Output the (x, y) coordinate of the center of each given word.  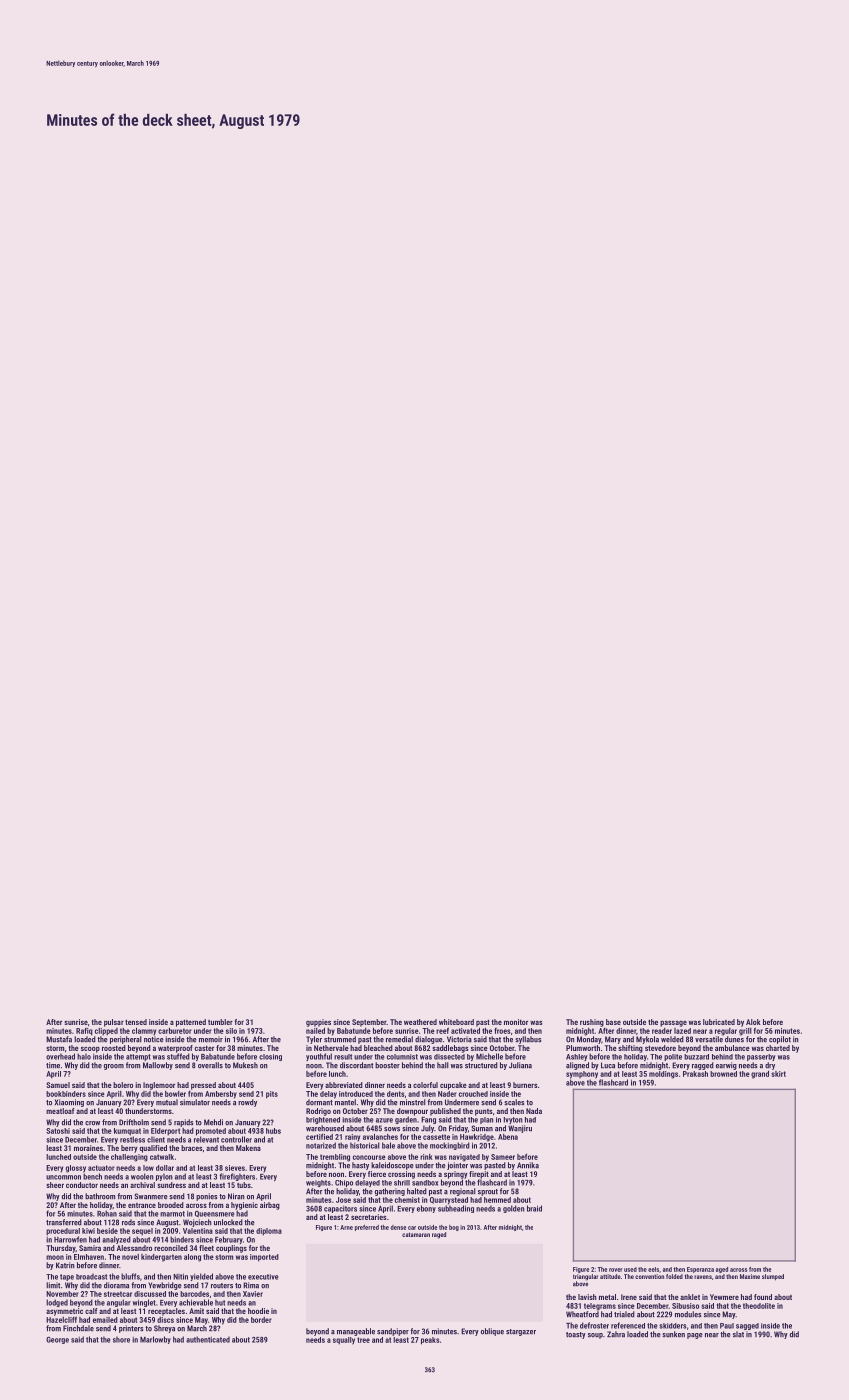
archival (142, 1185)
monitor (516, 1022)
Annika (528, 1165)
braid (534, 1208)
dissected (449, 1057)
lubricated (719, 1022)
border (261, 1320)
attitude (610, 1276)
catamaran (416, 1234)
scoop (90, 1049)
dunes (734, 1039)
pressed (203, 1086)
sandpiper (393, 1332)
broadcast (91, 1276)
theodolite (759, 1306)
